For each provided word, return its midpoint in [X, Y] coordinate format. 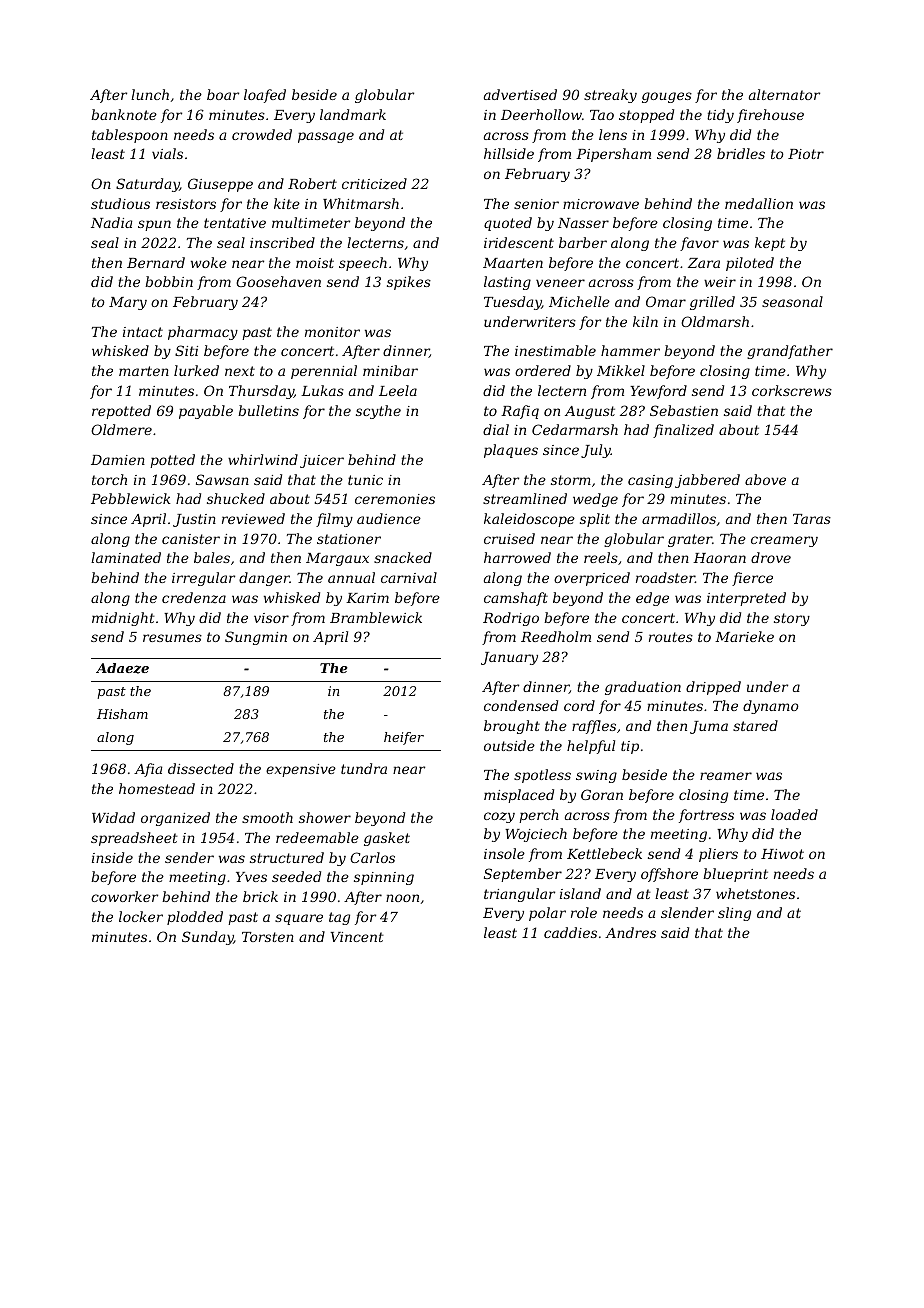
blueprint [735, 875]
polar [547, 914]
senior [536, 204]
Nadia [111, 222]
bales [212, 557]
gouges [667, 97]
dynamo [771, 707]
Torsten [268, 937]
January [509, 658]
